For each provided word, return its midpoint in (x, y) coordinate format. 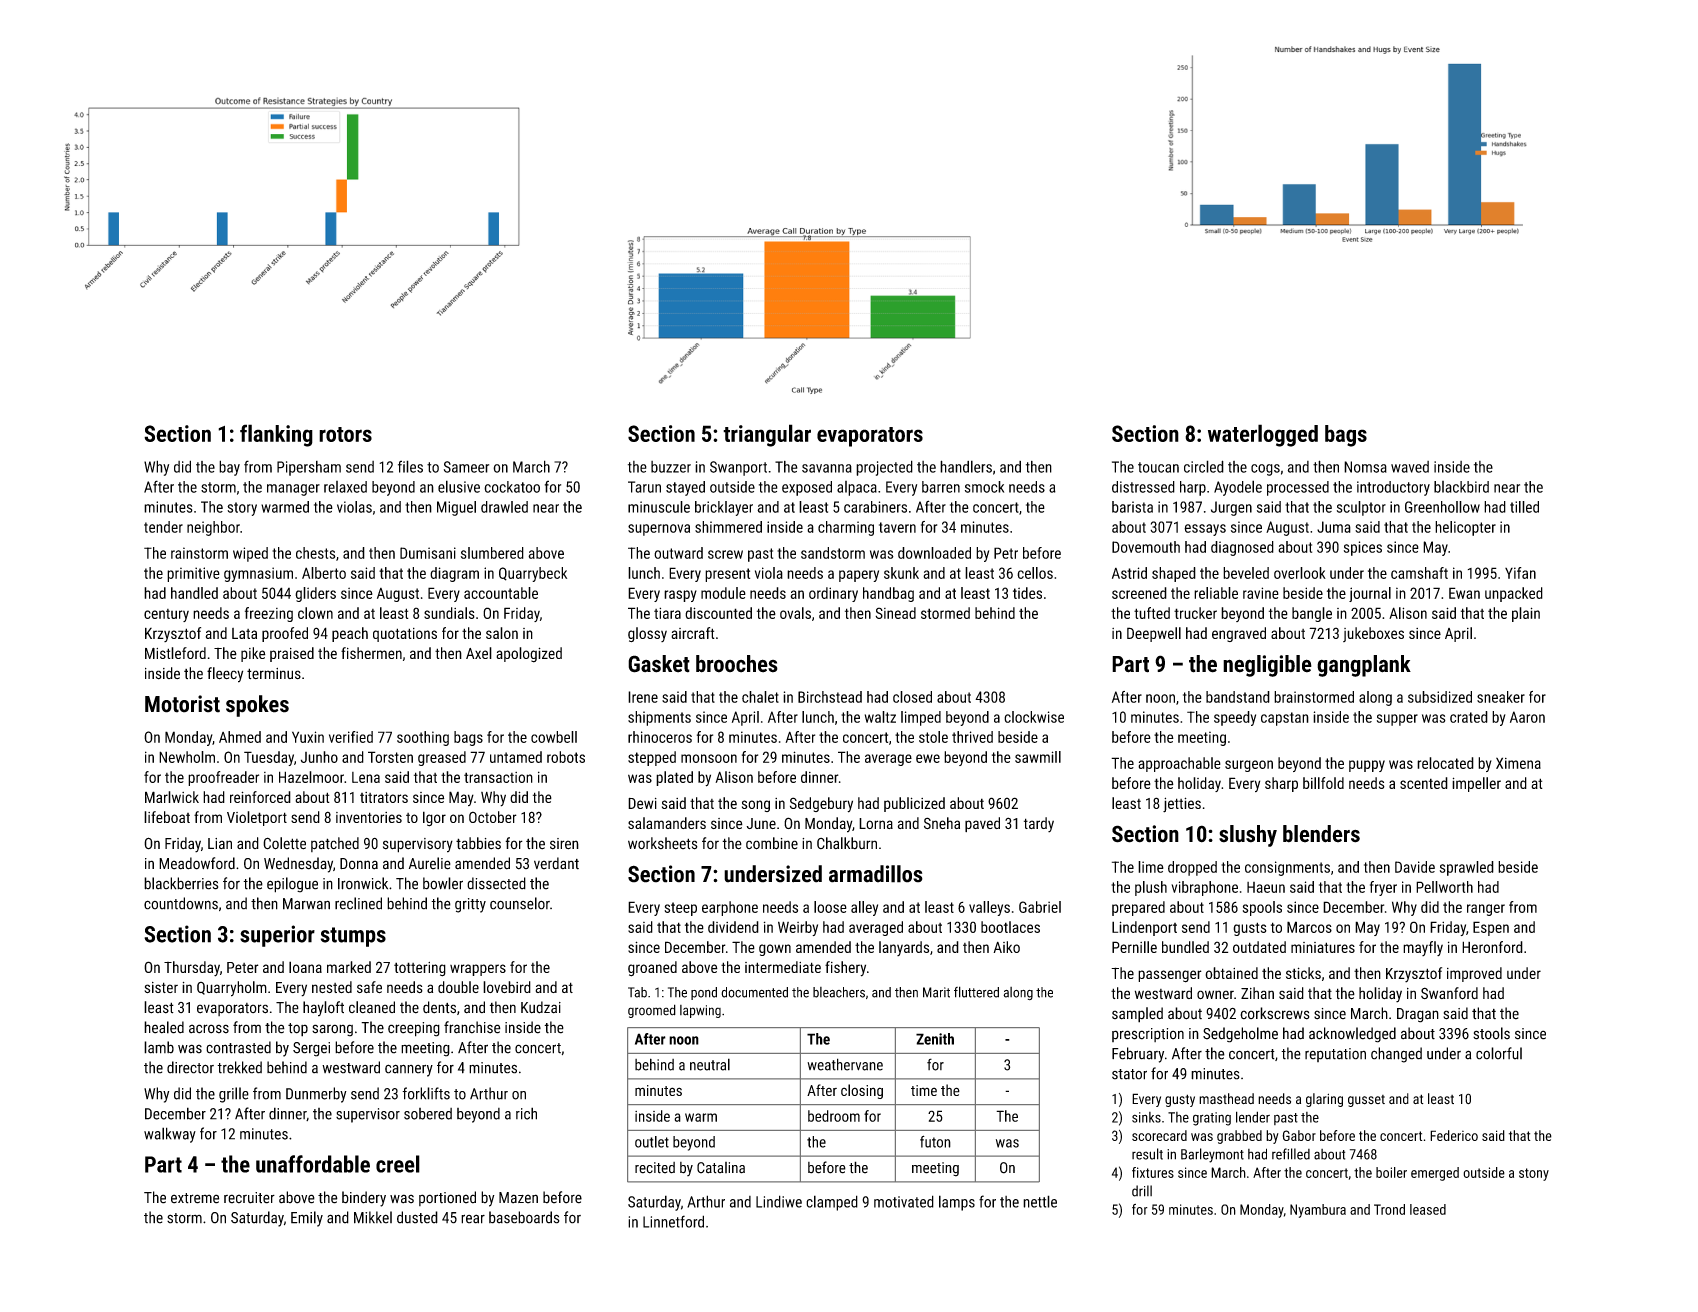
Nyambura (1318, 1211)
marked (349, 967)
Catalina (721, 1168)
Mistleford (175, 653)
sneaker (1501, 697)
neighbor (213, 528)
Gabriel (1040, 907)
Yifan (1520, 573)
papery (859, 576)
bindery (364, 1199)
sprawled (1467, 868)
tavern (897, 527)
